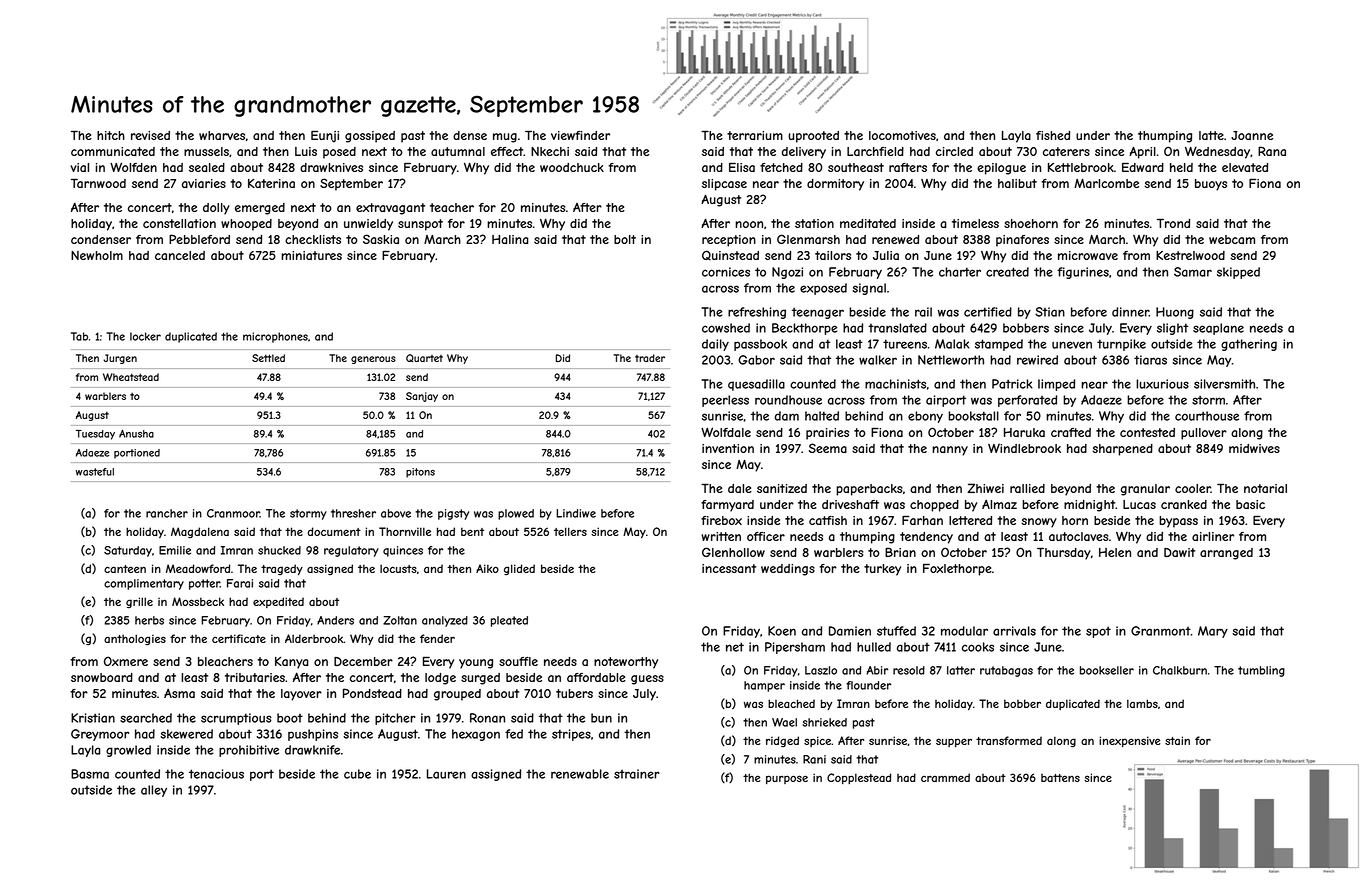 This page has height=887, width=1372. What do you see at coordinates (149, 620) in the page?
I see `herbs` at bounding box center [149, 620].
